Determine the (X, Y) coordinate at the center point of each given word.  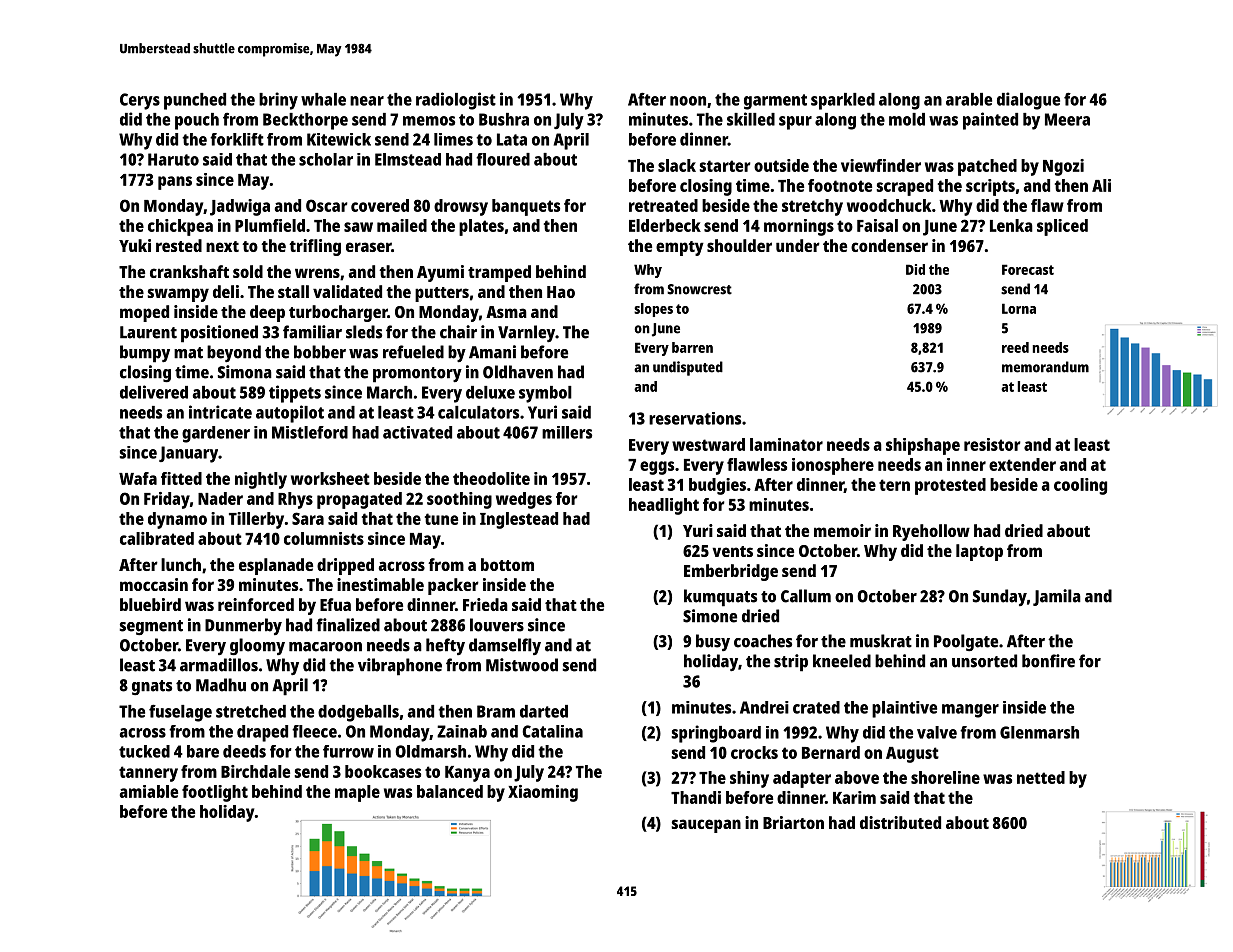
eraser (368, 247)
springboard (716, 734)
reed (1015, 347)
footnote (840, 185)
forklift (237, 139)
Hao (561, 292)
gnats (152, 687)
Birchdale (255, 771)
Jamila (1057, 597)
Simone (710, 616)
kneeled (842, 661)
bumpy (145, 354)
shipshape (923, 446)
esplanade (276, 566)
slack (677, 165)
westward (708, 444)
